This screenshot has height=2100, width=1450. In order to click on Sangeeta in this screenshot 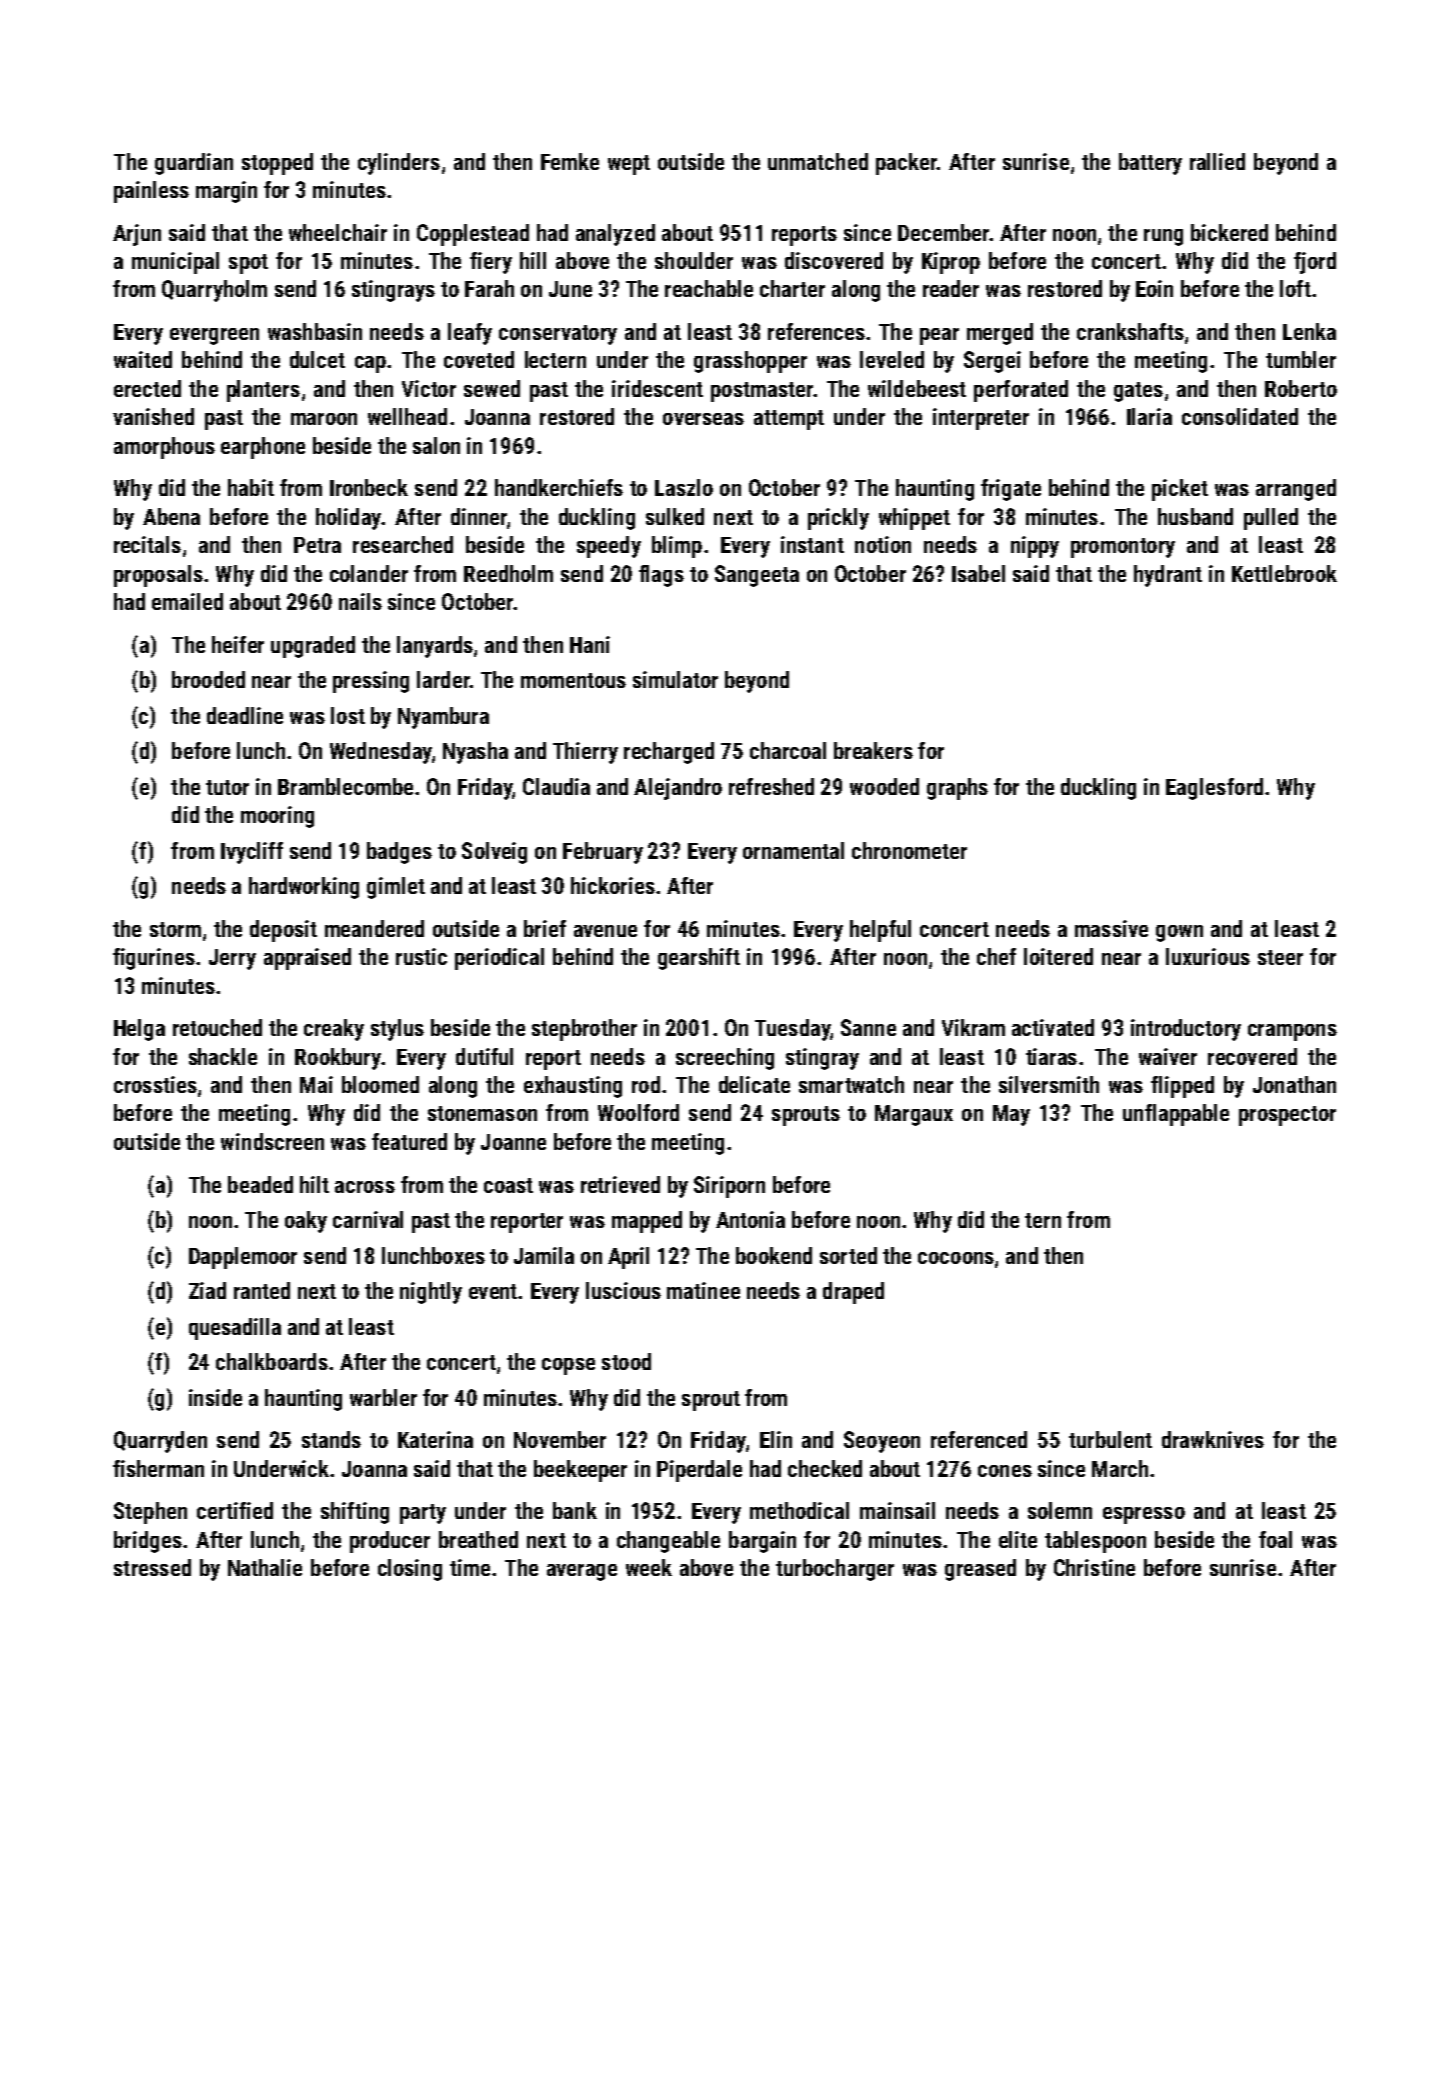, I will do `click(757, 576)`.
